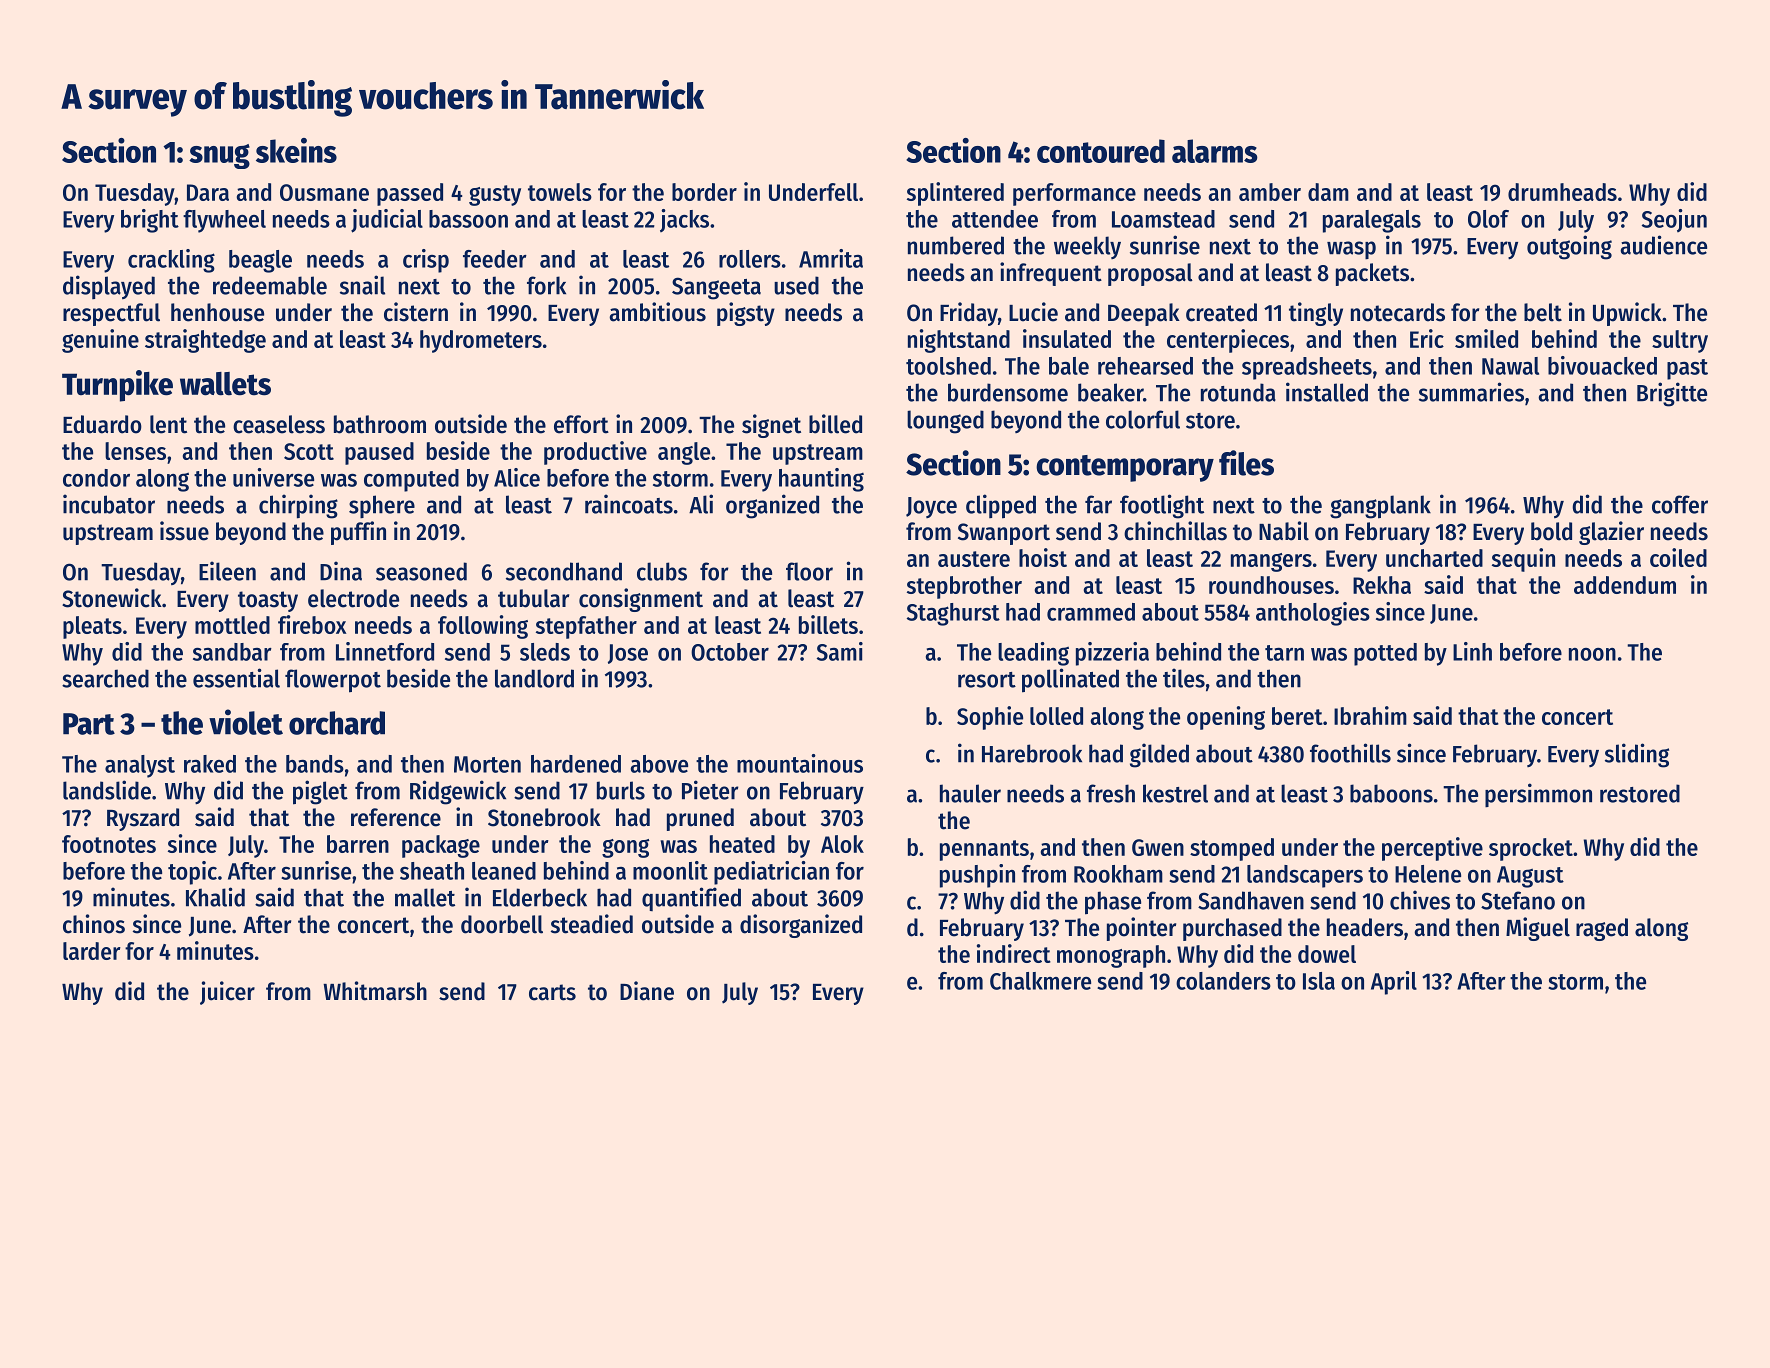  Describe the element at coordinates (232, 652) in the screenshot. I see `sandbar` at that location.
